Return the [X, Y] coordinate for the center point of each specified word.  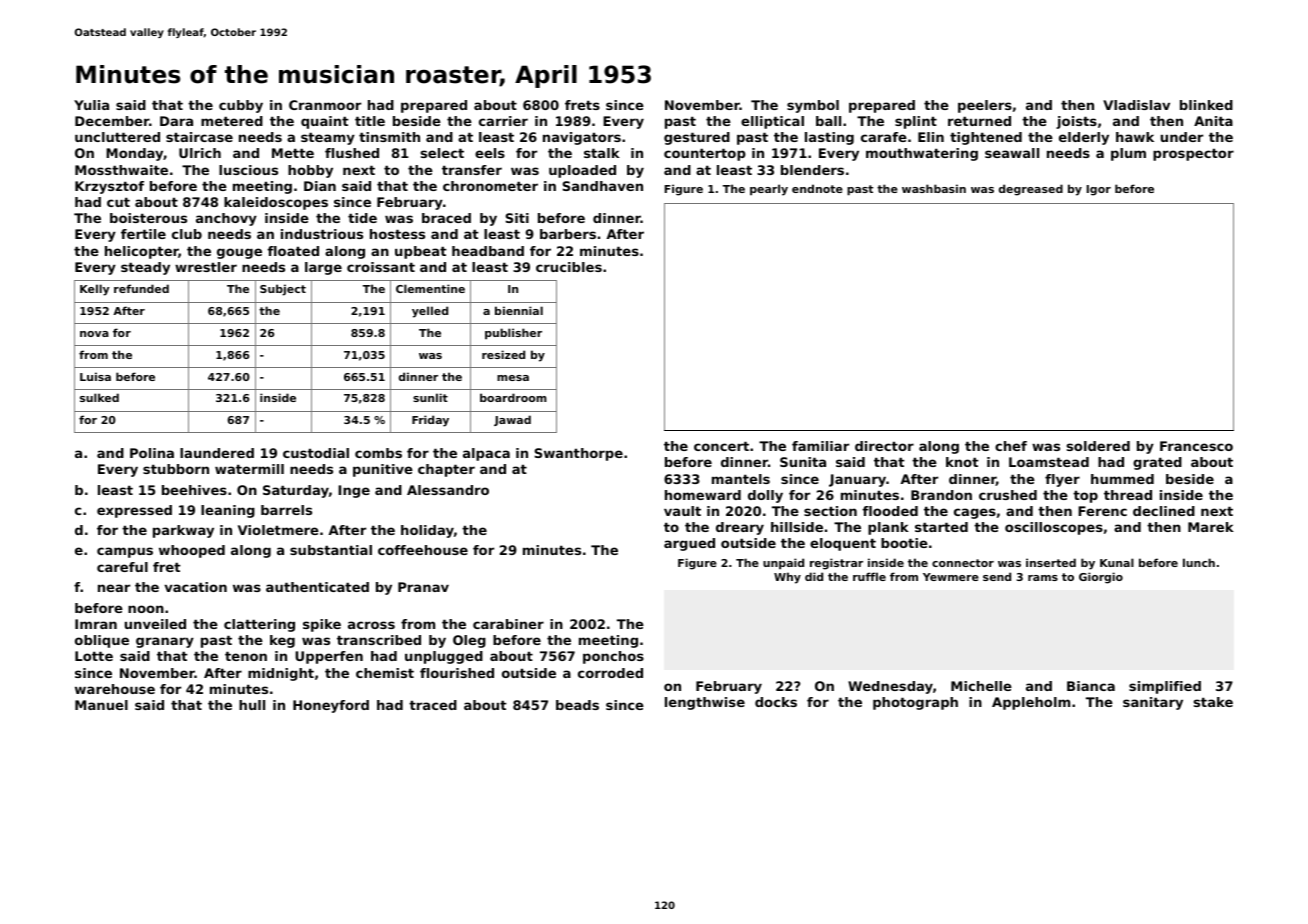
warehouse [115, 689]
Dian [320, 186]
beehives [194, 490]
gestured [697, 138]
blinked [1206, 105]
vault [682, 511]
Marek [1211, 527]
